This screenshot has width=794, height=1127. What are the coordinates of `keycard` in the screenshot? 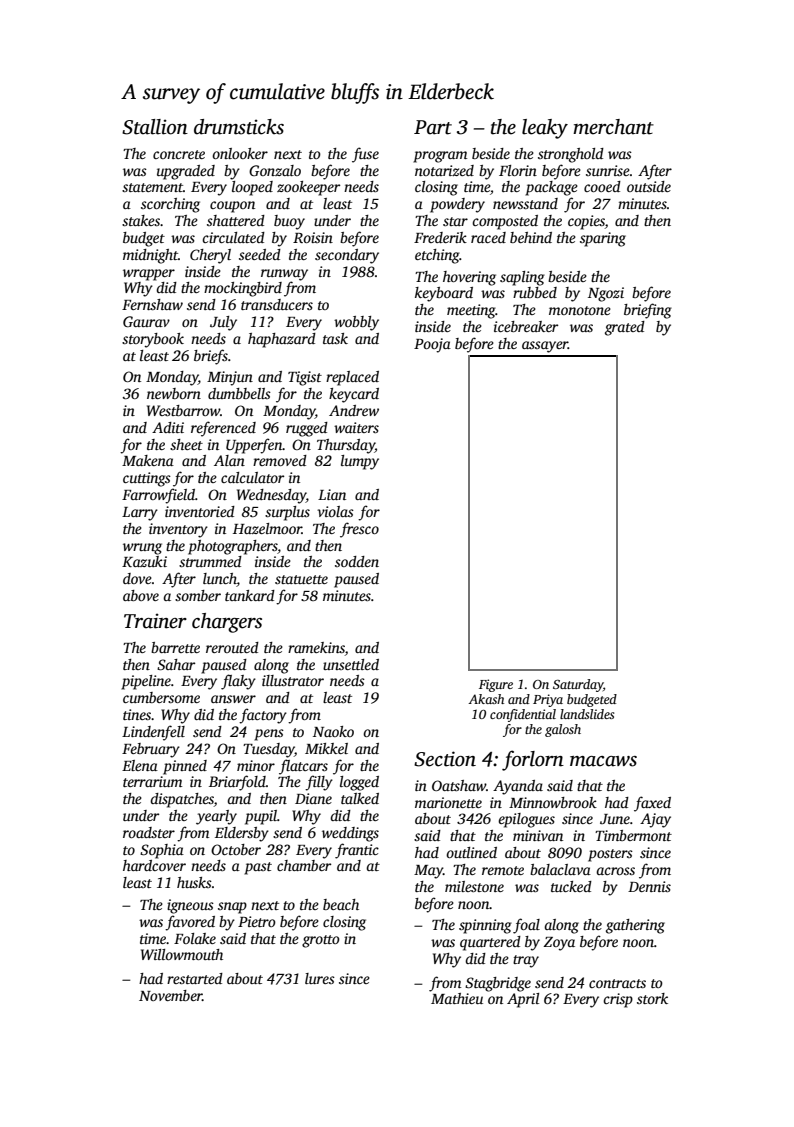 It's located at (354, 395).
